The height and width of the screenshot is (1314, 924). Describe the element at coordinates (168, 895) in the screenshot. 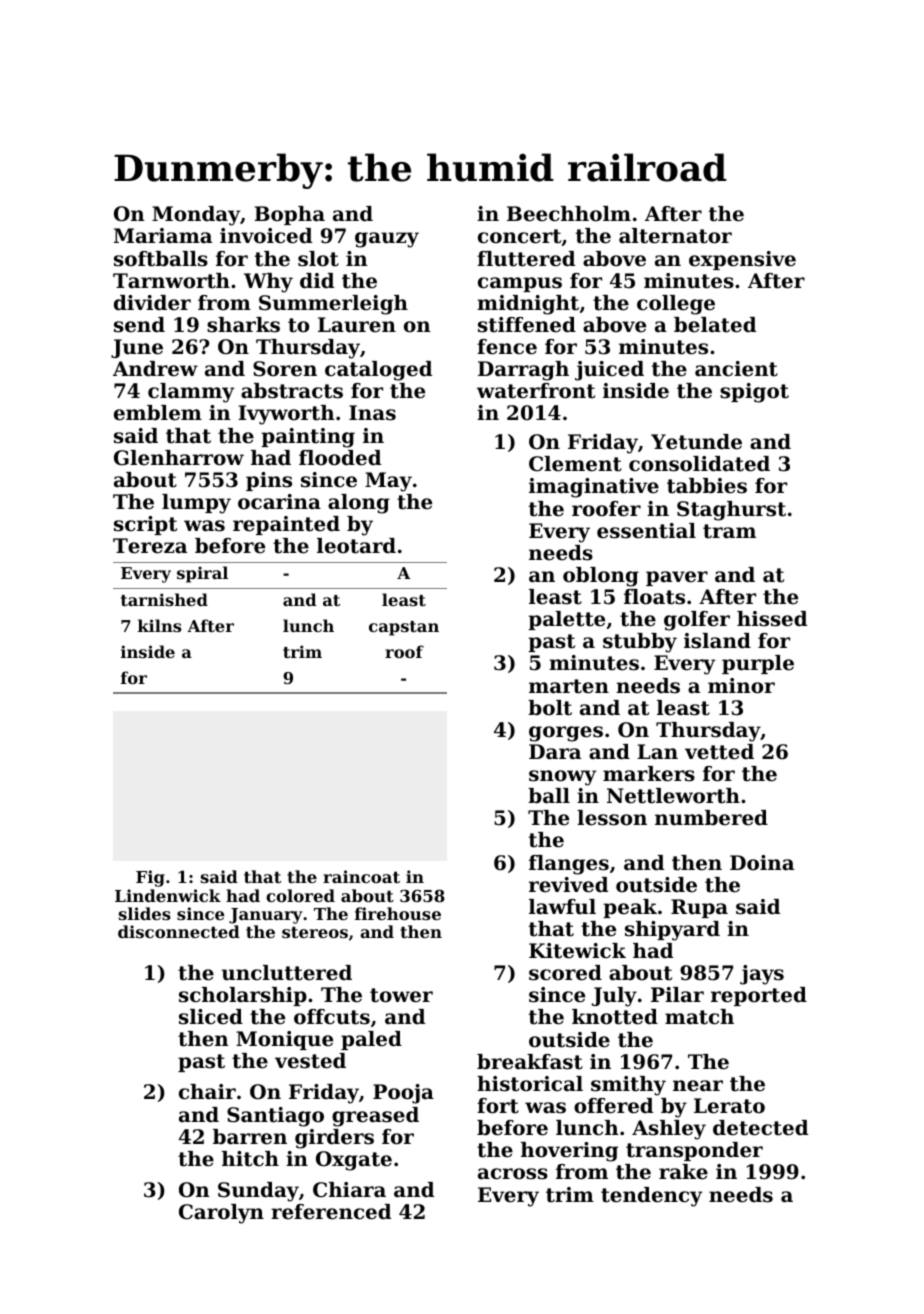

I see `Lindenwick` at that location.
